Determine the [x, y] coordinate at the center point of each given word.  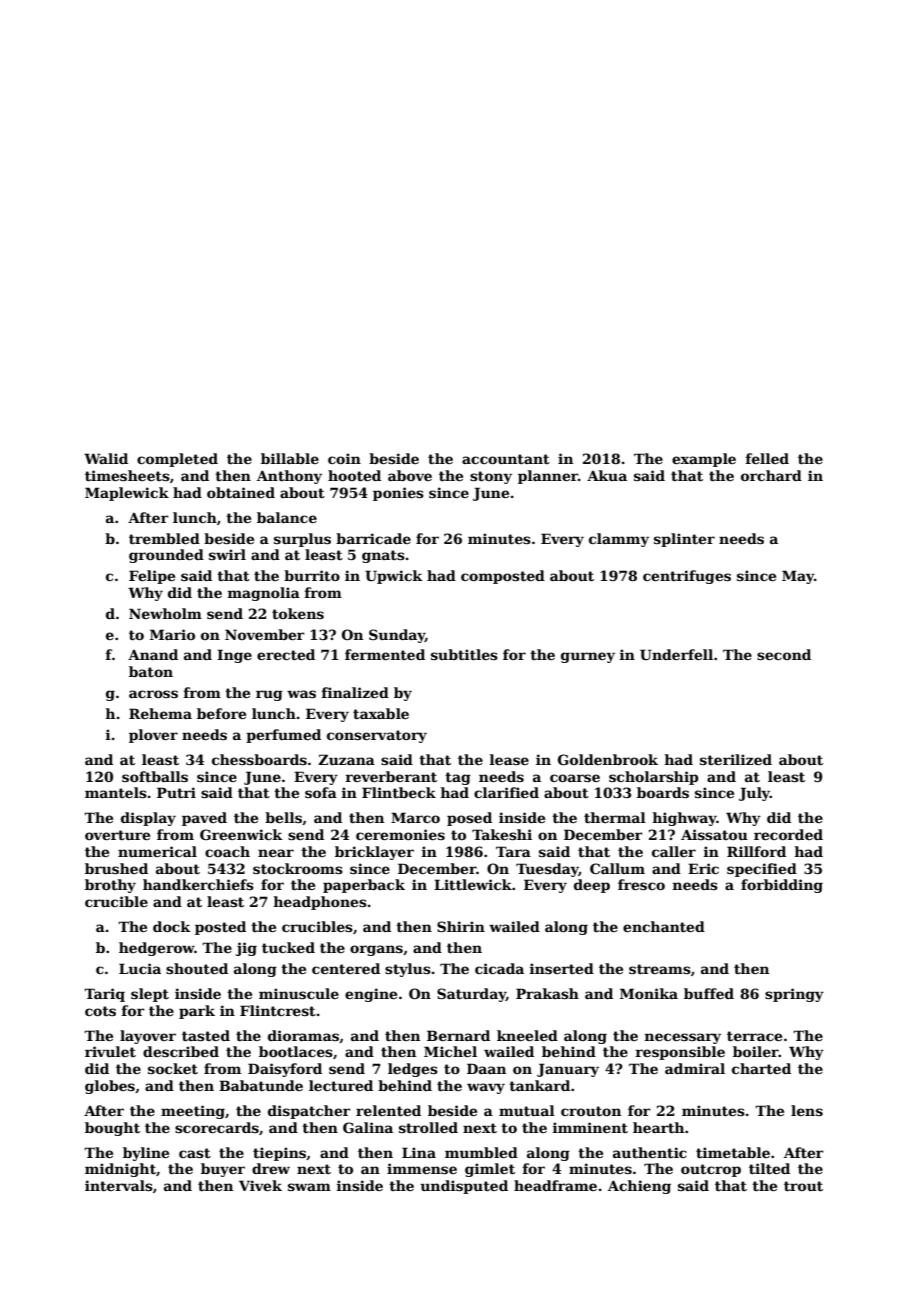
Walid [106, 458]
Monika [649, 993]
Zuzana [346, 759]
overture [117, 835]
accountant [506, 459]
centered [346, 968]
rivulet [110, 1051]
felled [767, 458]
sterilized [736, 759]
